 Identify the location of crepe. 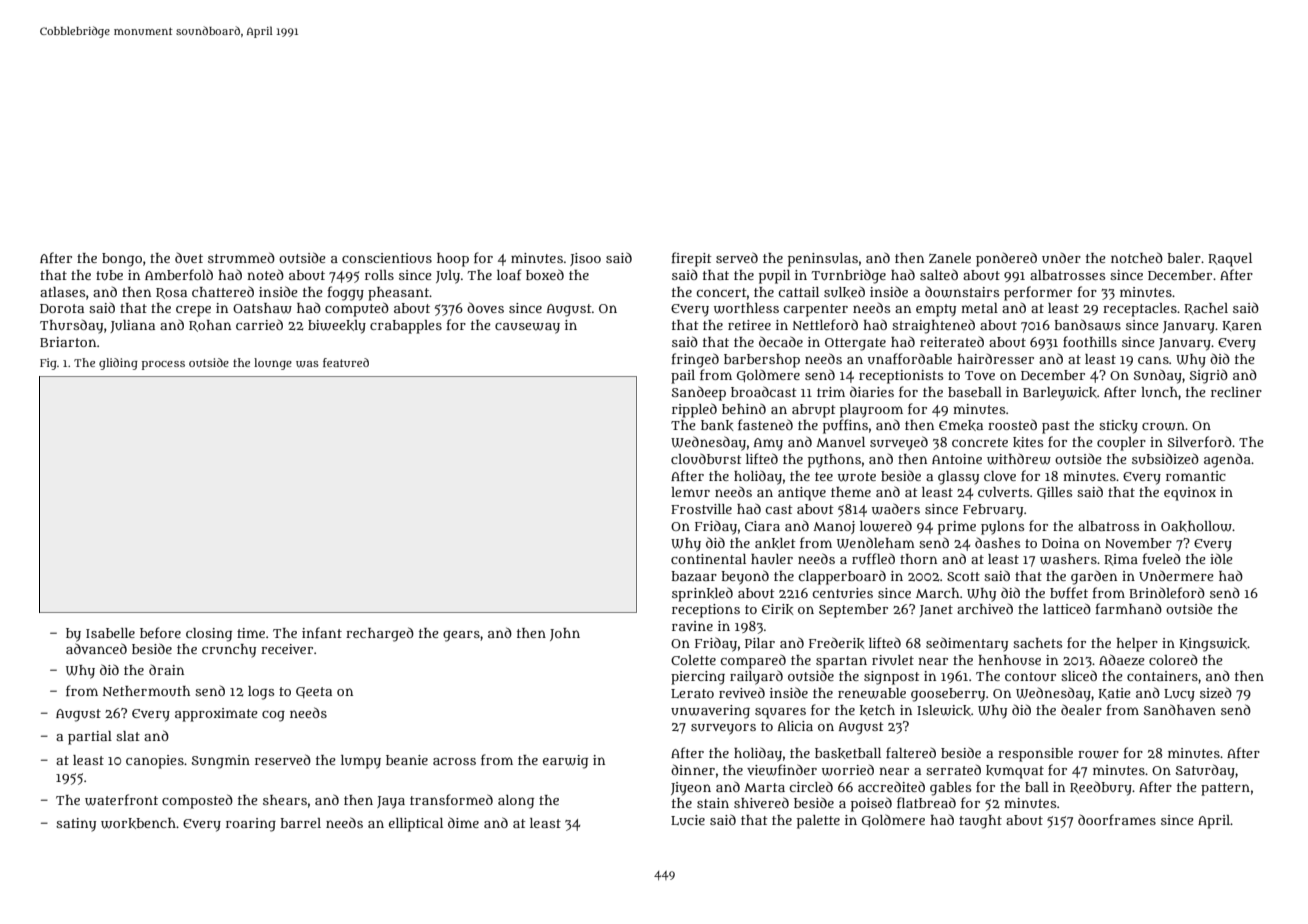
(193, 311).
